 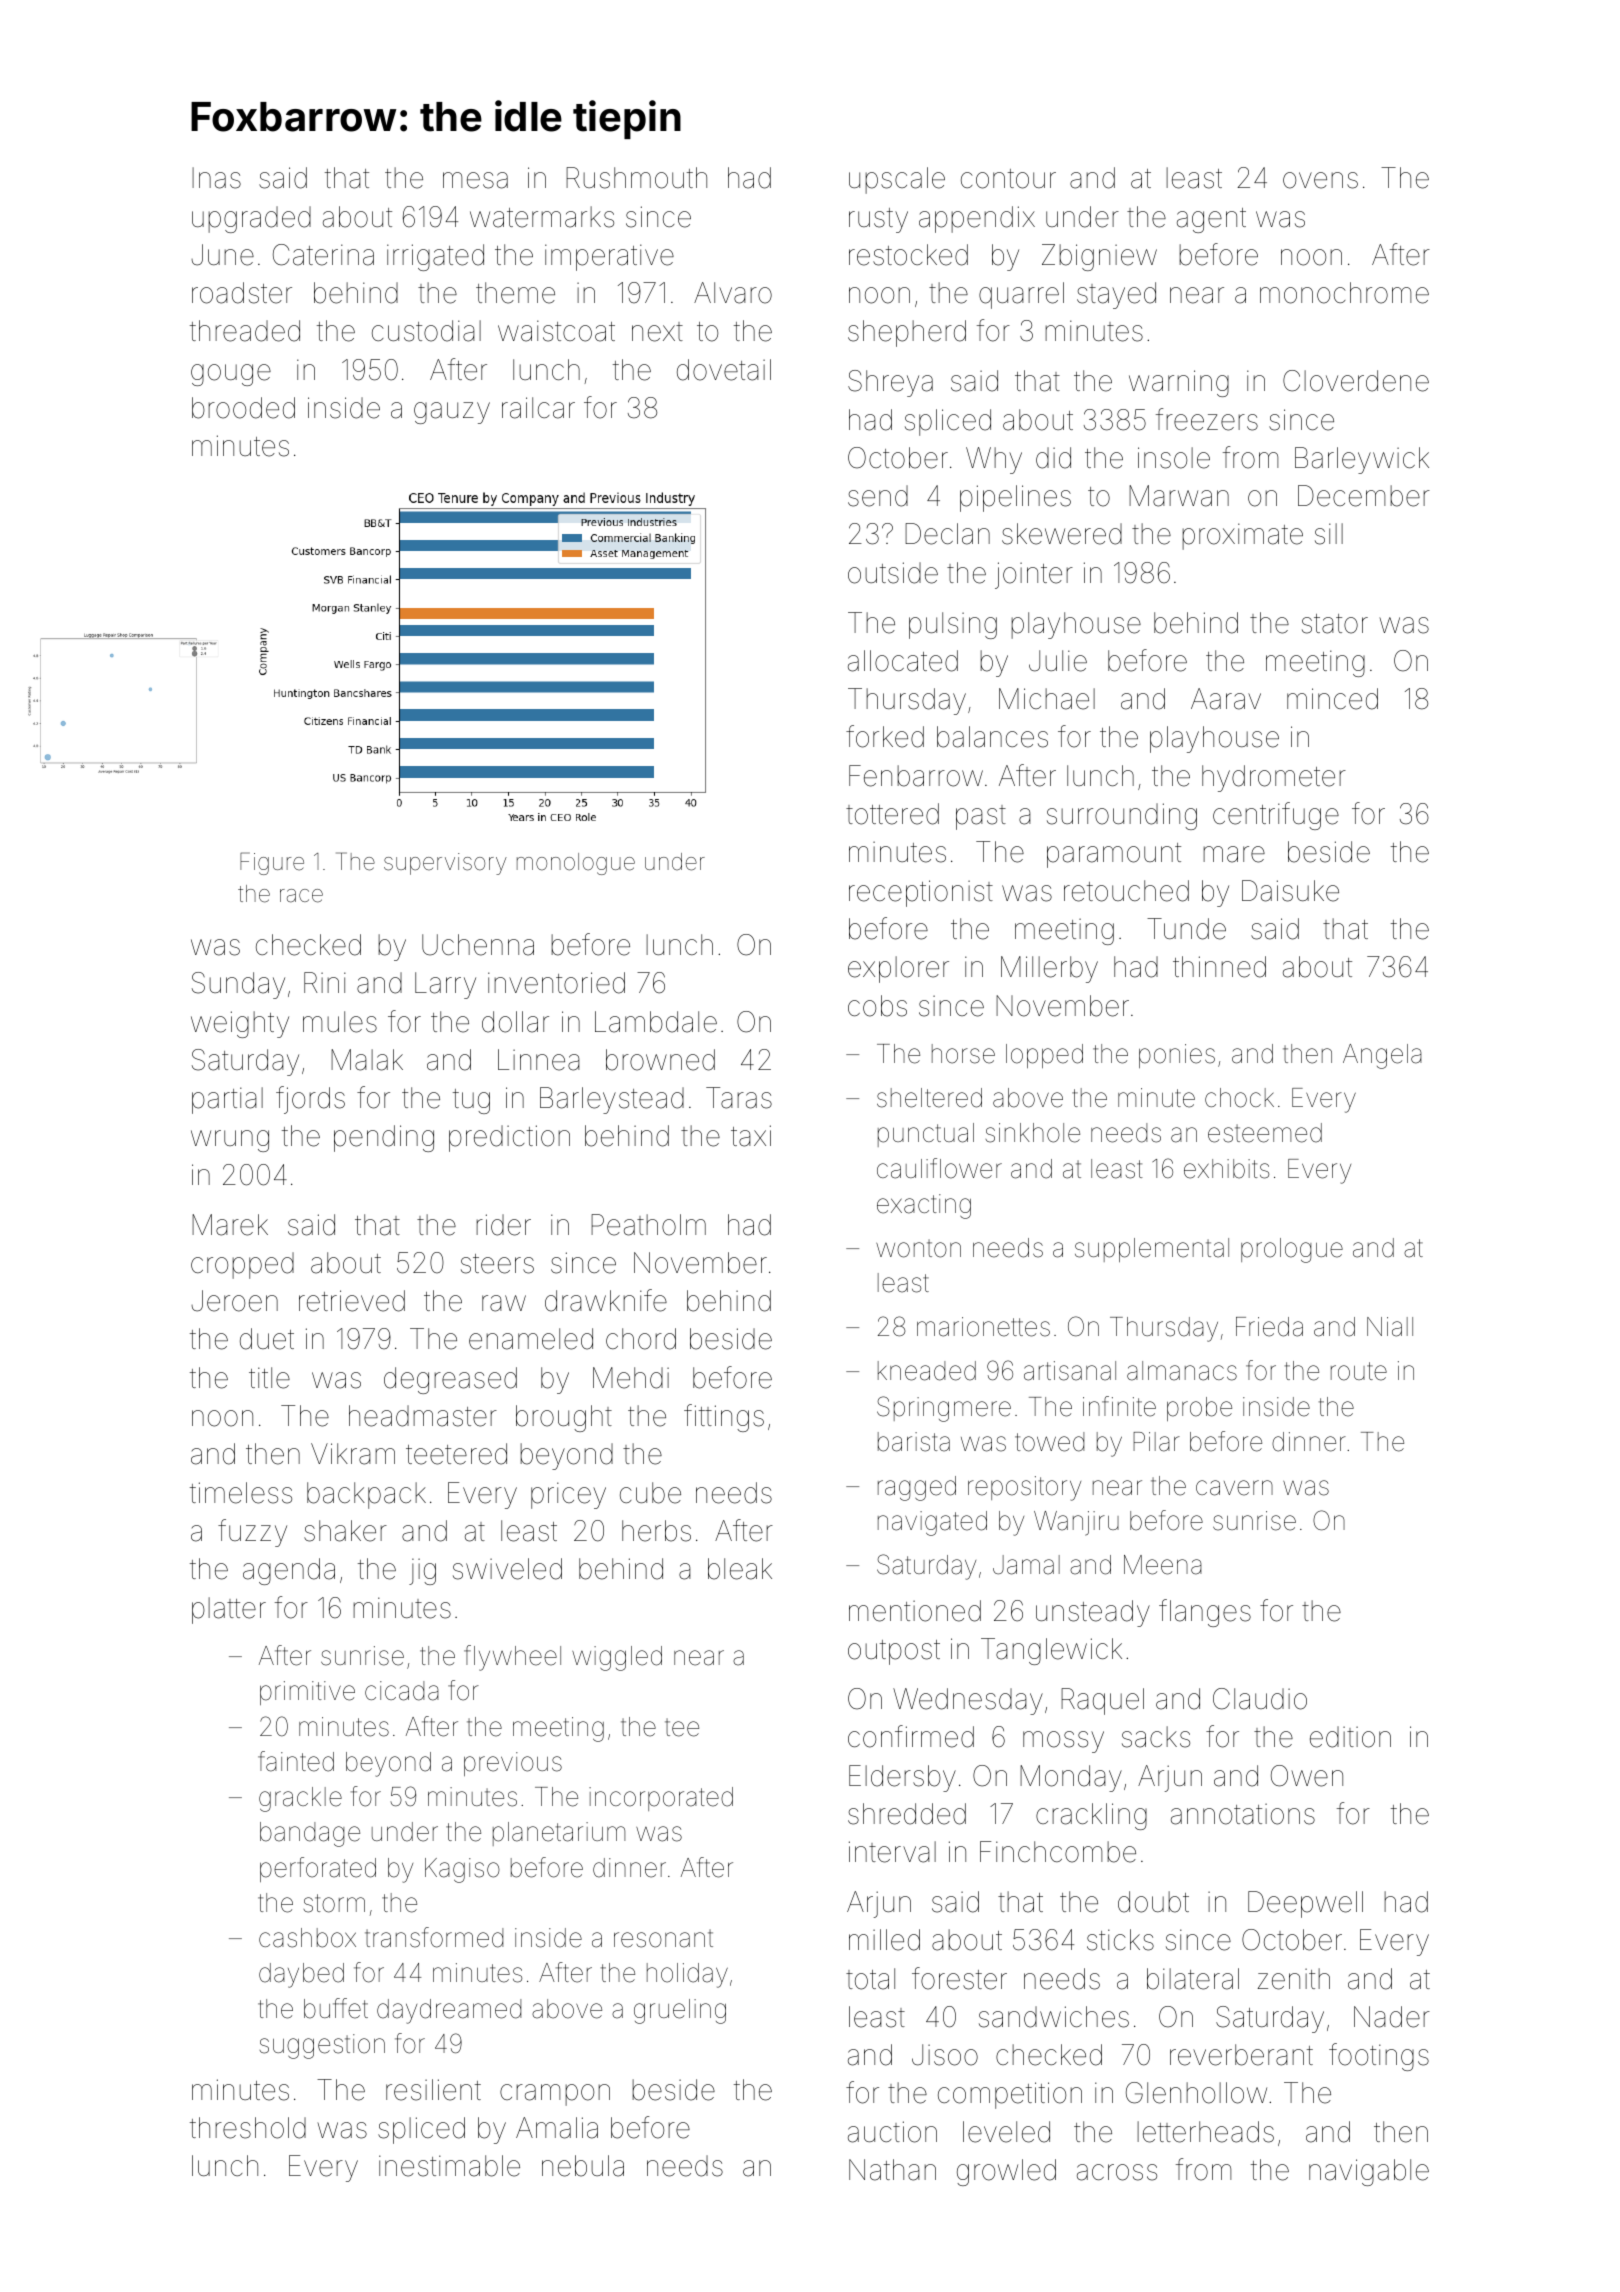 I want to click on sill, so click(x=1329, y=534).
